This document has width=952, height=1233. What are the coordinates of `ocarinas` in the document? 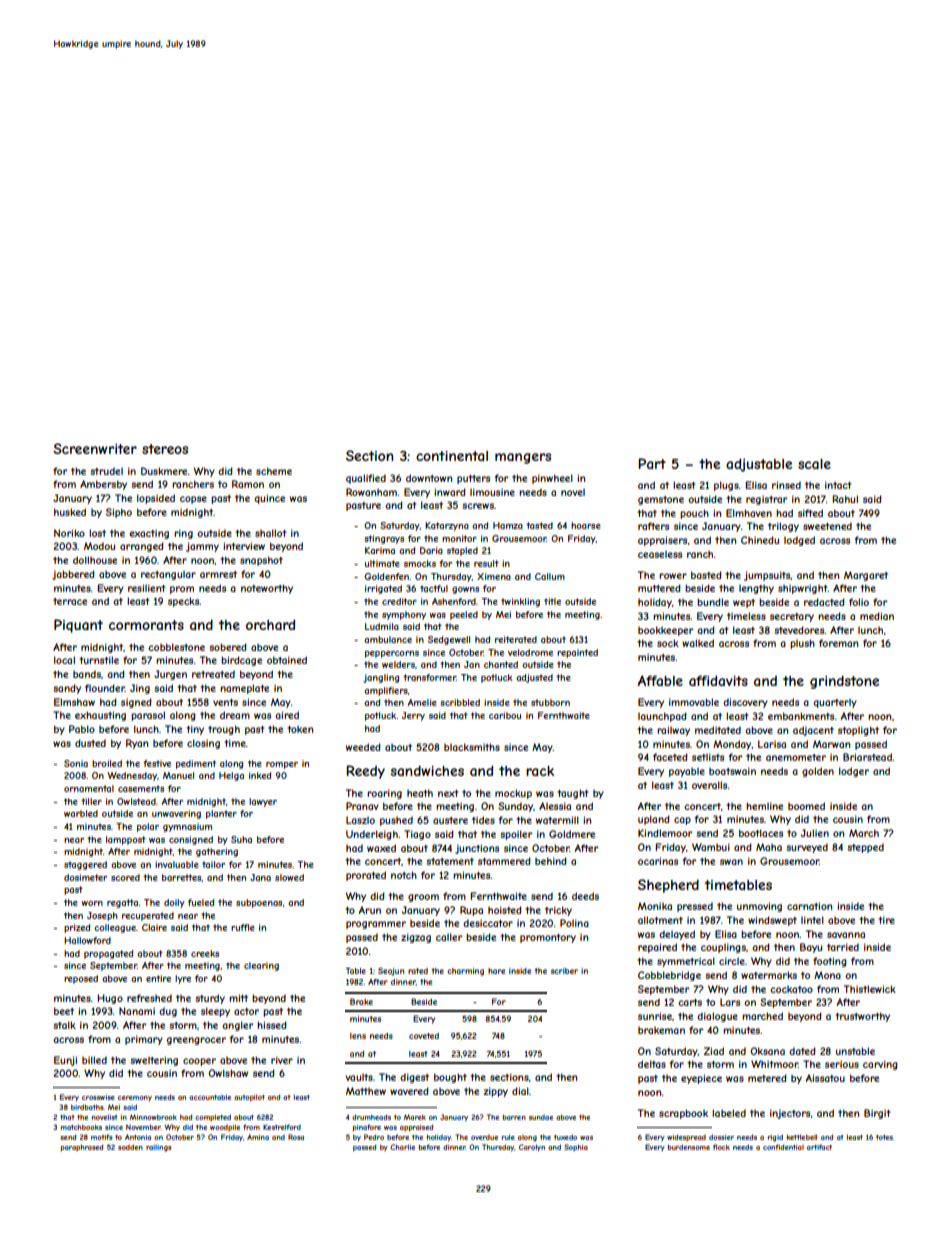 It's located at (658, 861).
